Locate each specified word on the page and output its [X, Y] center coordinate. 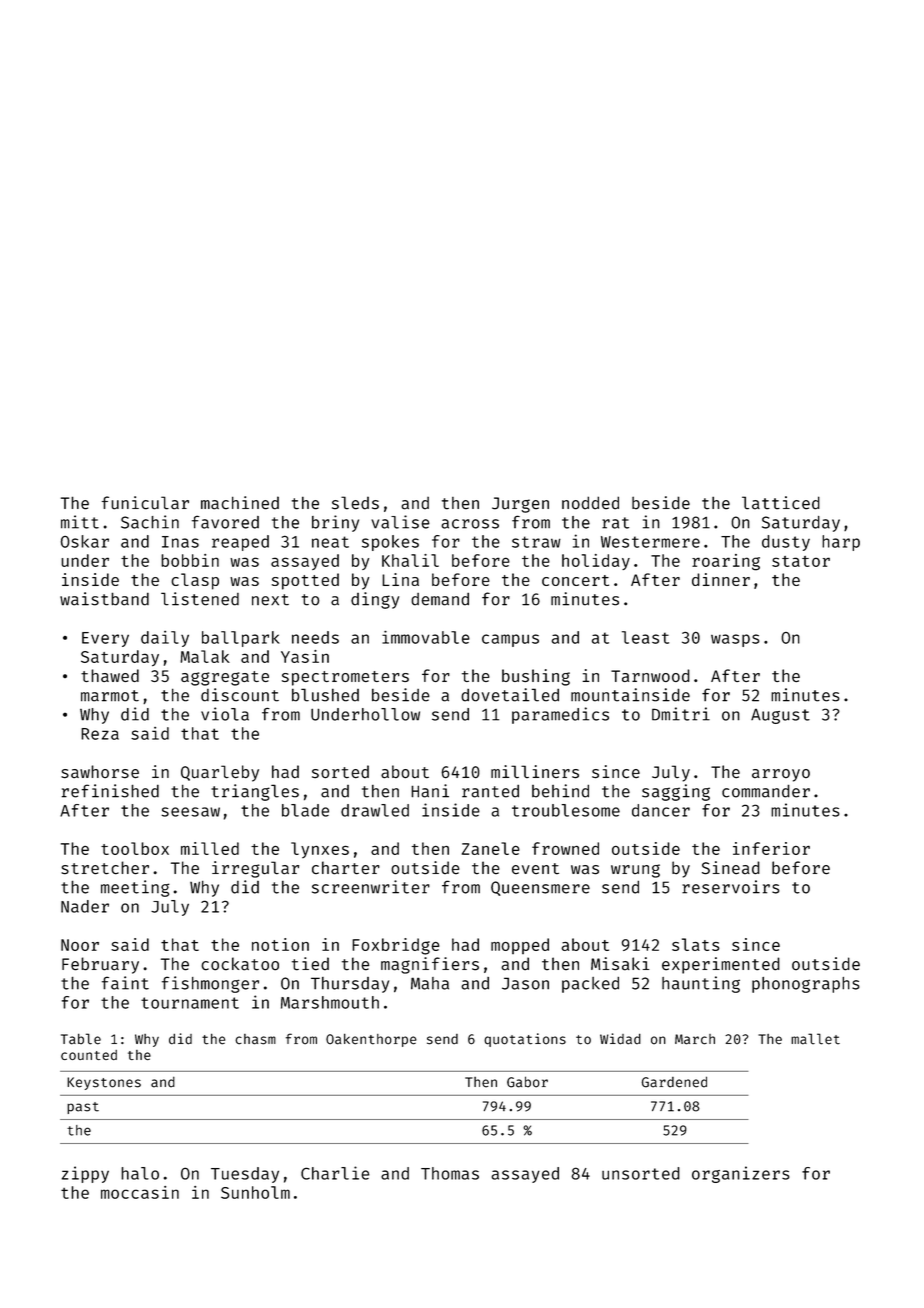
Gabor [527, 1082]
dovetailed [510, 695]
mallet [815, 1039]
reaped [240, 543]
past [83, 1108]
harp [841, 543]
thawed [110, 675]
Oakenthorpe [371, 1040]
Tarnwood [650, 675]
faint [125, 983]
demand [440, 599]
